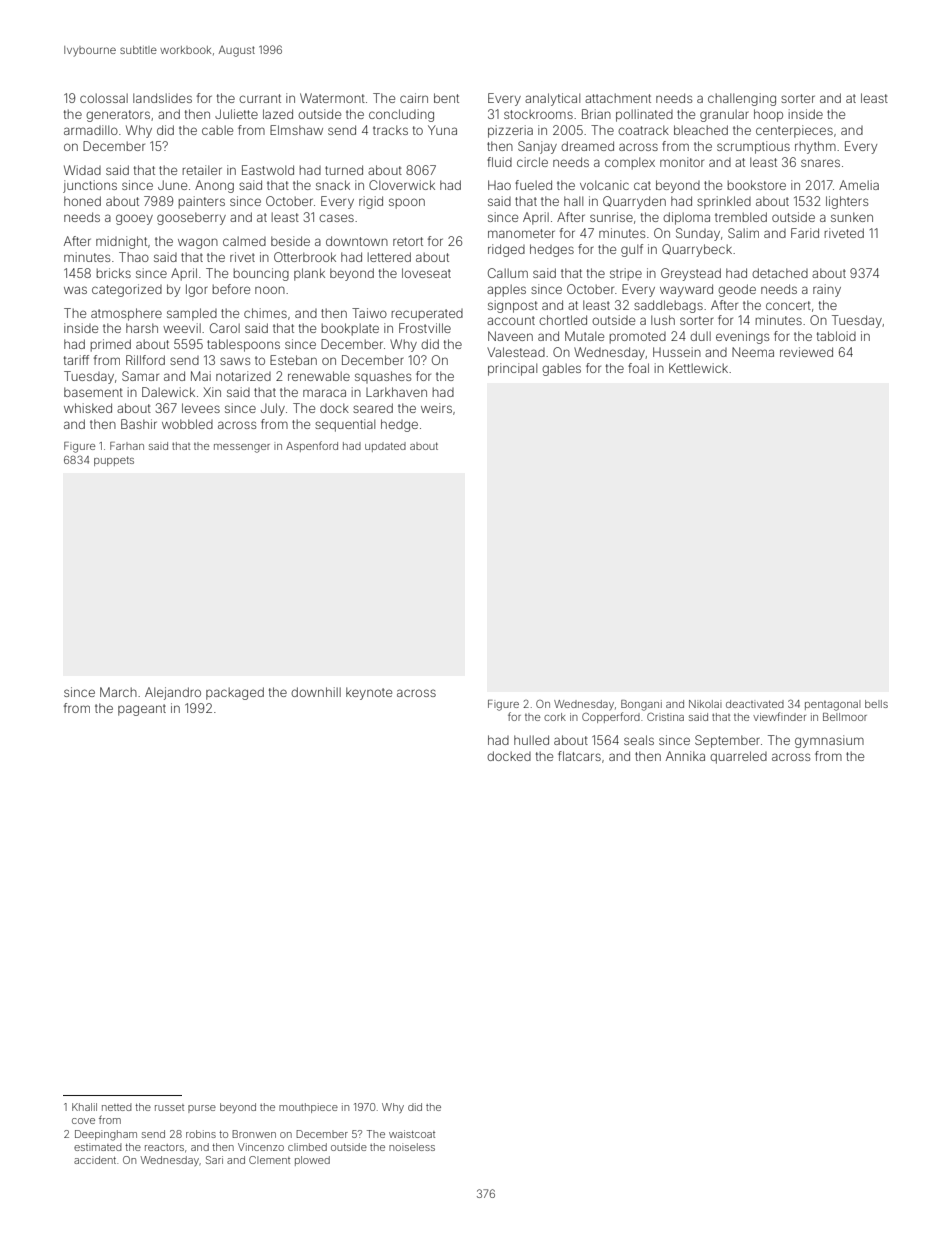 The width and height of the image is (952, 1233). I want to click on waistcoat, so click(412, 1134).
